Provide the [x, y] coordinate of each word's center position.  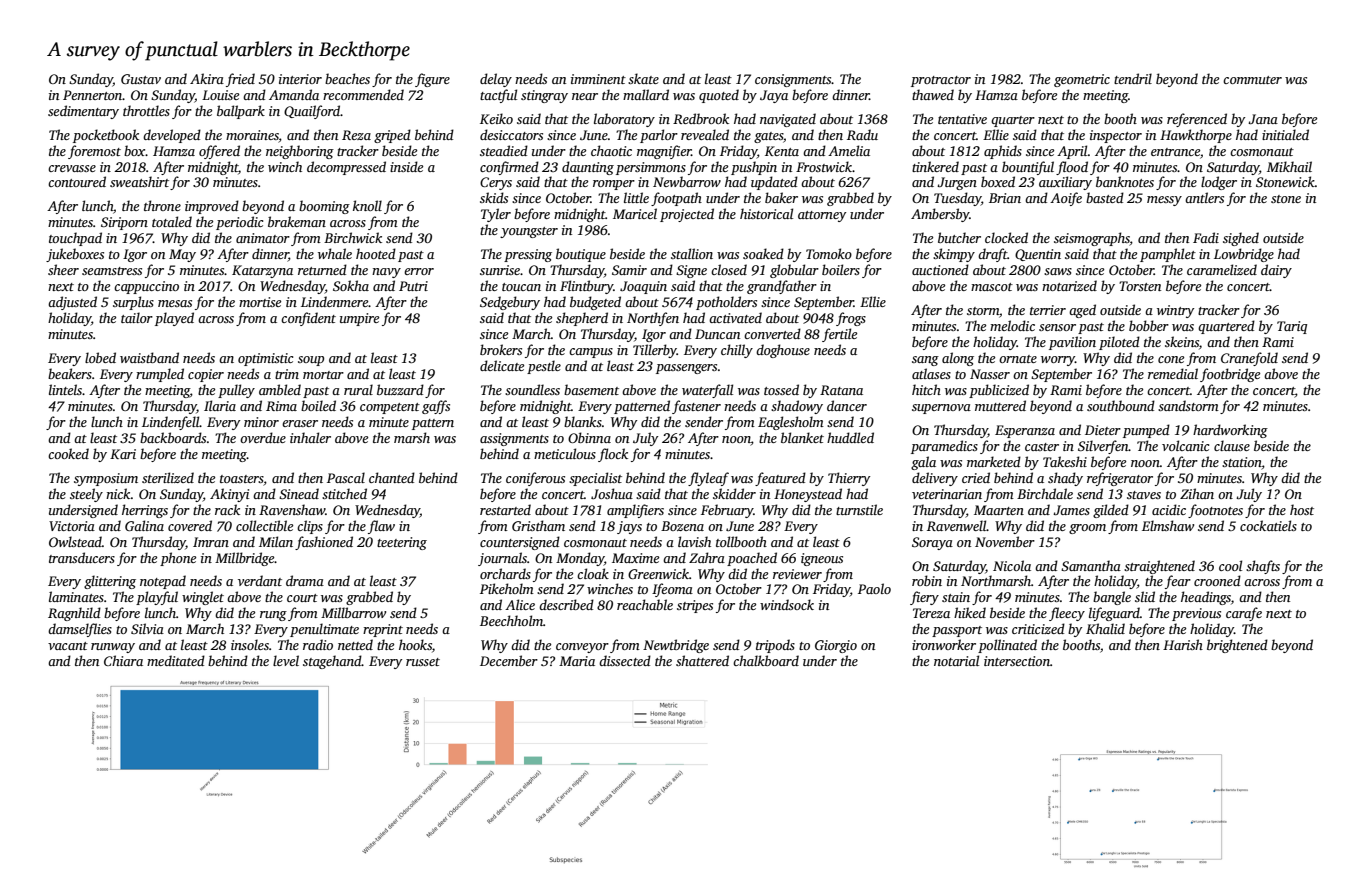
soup [311, 361]
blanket [802, 437]
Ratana [841, 390]
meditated [176, 660]
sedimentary [83, 112]
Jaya [774, 96]
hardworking [1230, 431]
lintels [65, 389]
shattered [702, 660]
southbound [1121, 405]
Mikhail [1289, 166]
